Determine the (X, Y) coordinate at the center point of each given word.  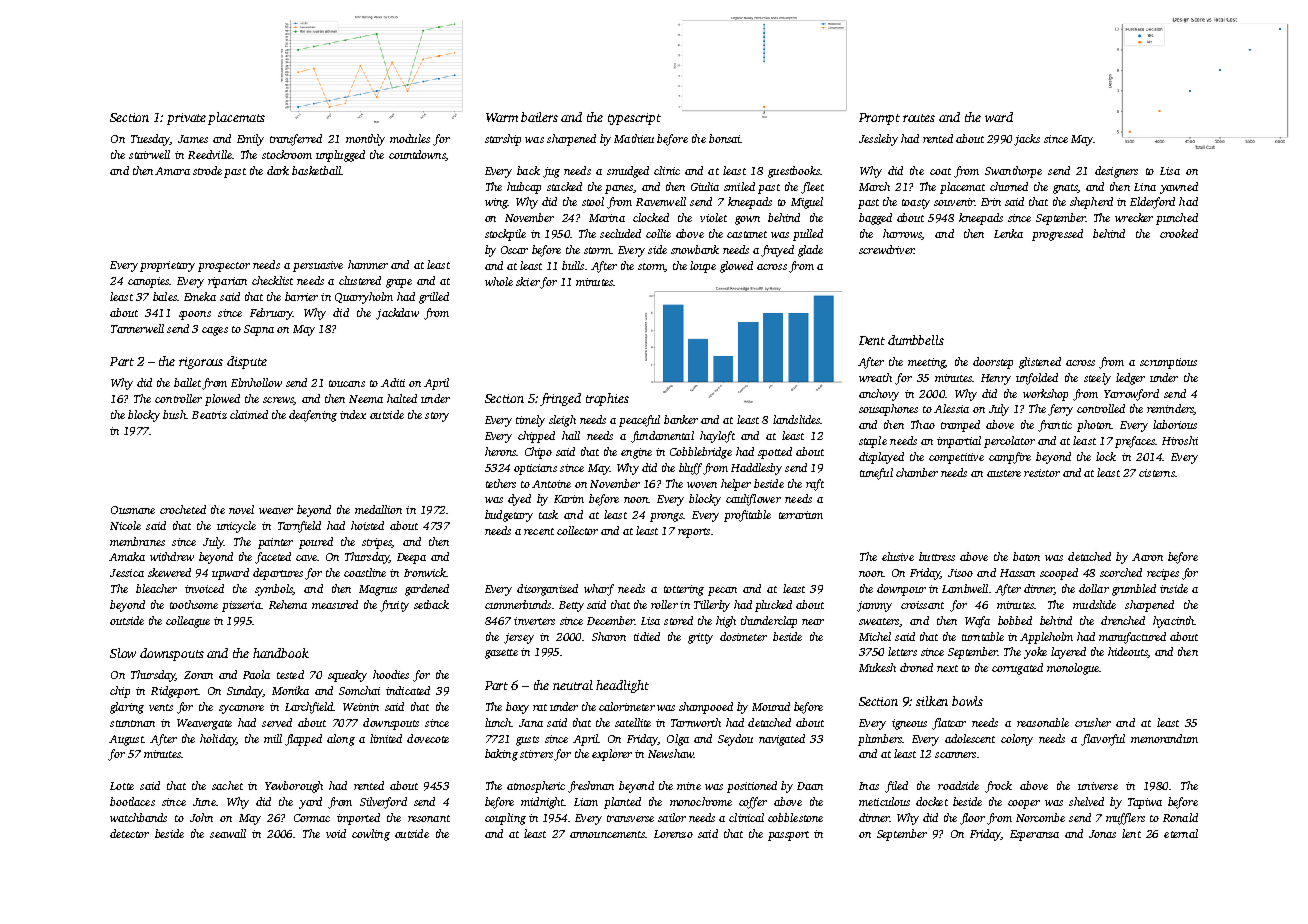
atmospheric (536, 787)
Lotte (122, 786)
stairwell (149, 154)
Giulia (705, 186)
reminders (1170, 409)
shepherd (1091, 203)
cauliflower (753, 500)
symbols (274, 590)
